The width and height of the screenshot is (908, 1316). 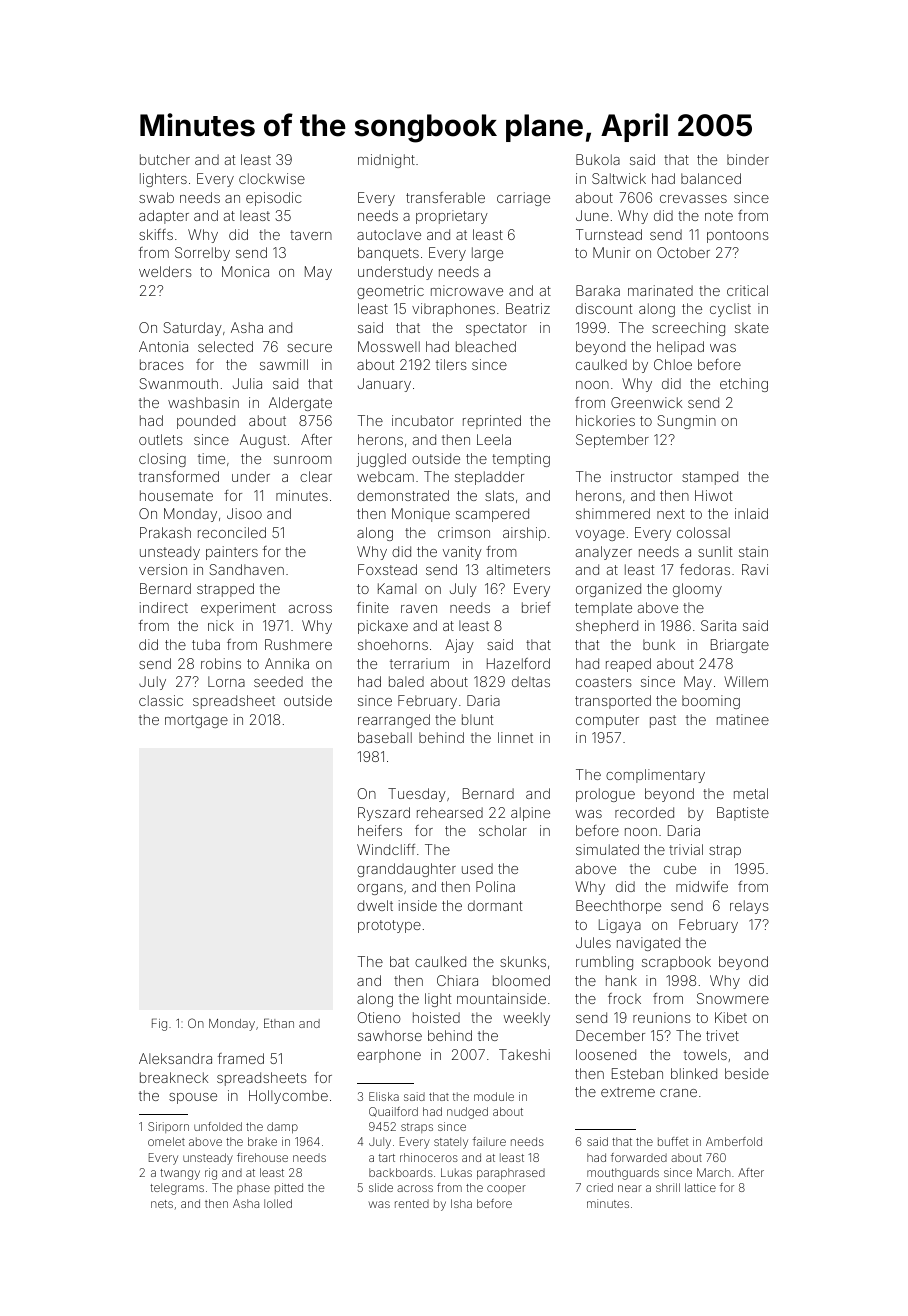 What do you see at coordinates (193, 1098) in the screenshot?
I see `spouse` at bounding box center [193, 1098].
